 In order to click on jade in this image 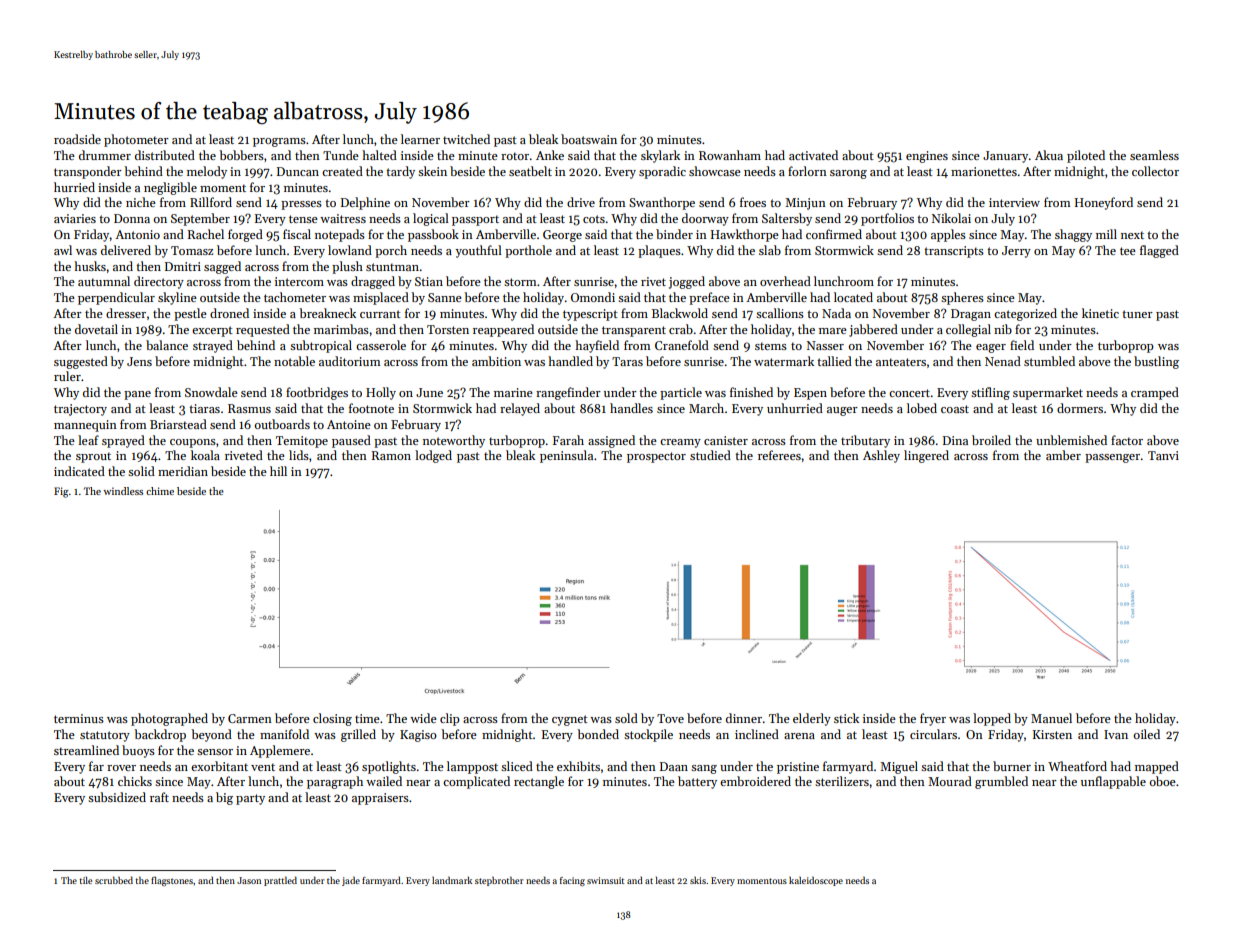, I will do `click(351, 881)`.
